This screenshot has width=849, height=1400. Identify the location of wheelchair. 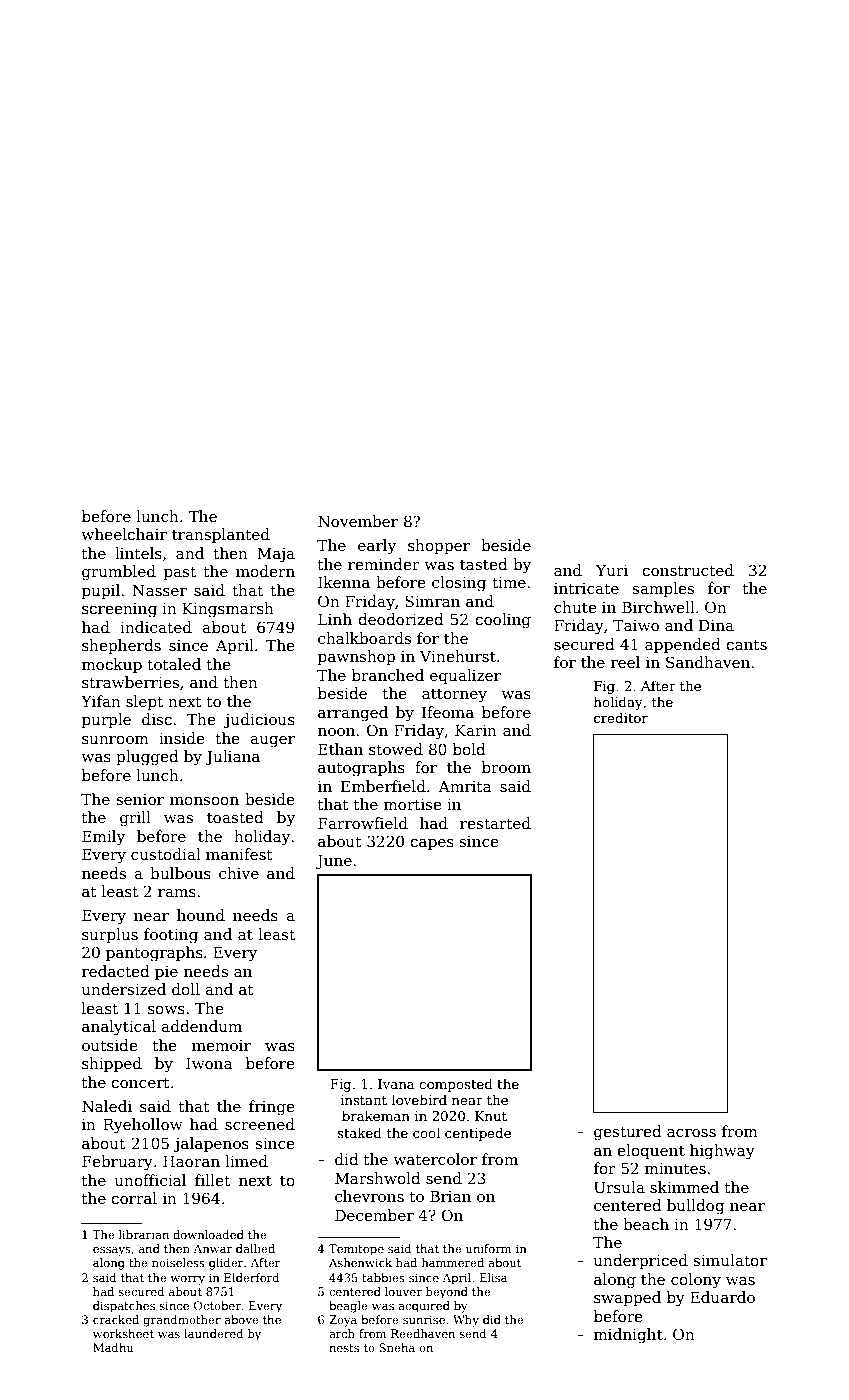
(124, 534).
